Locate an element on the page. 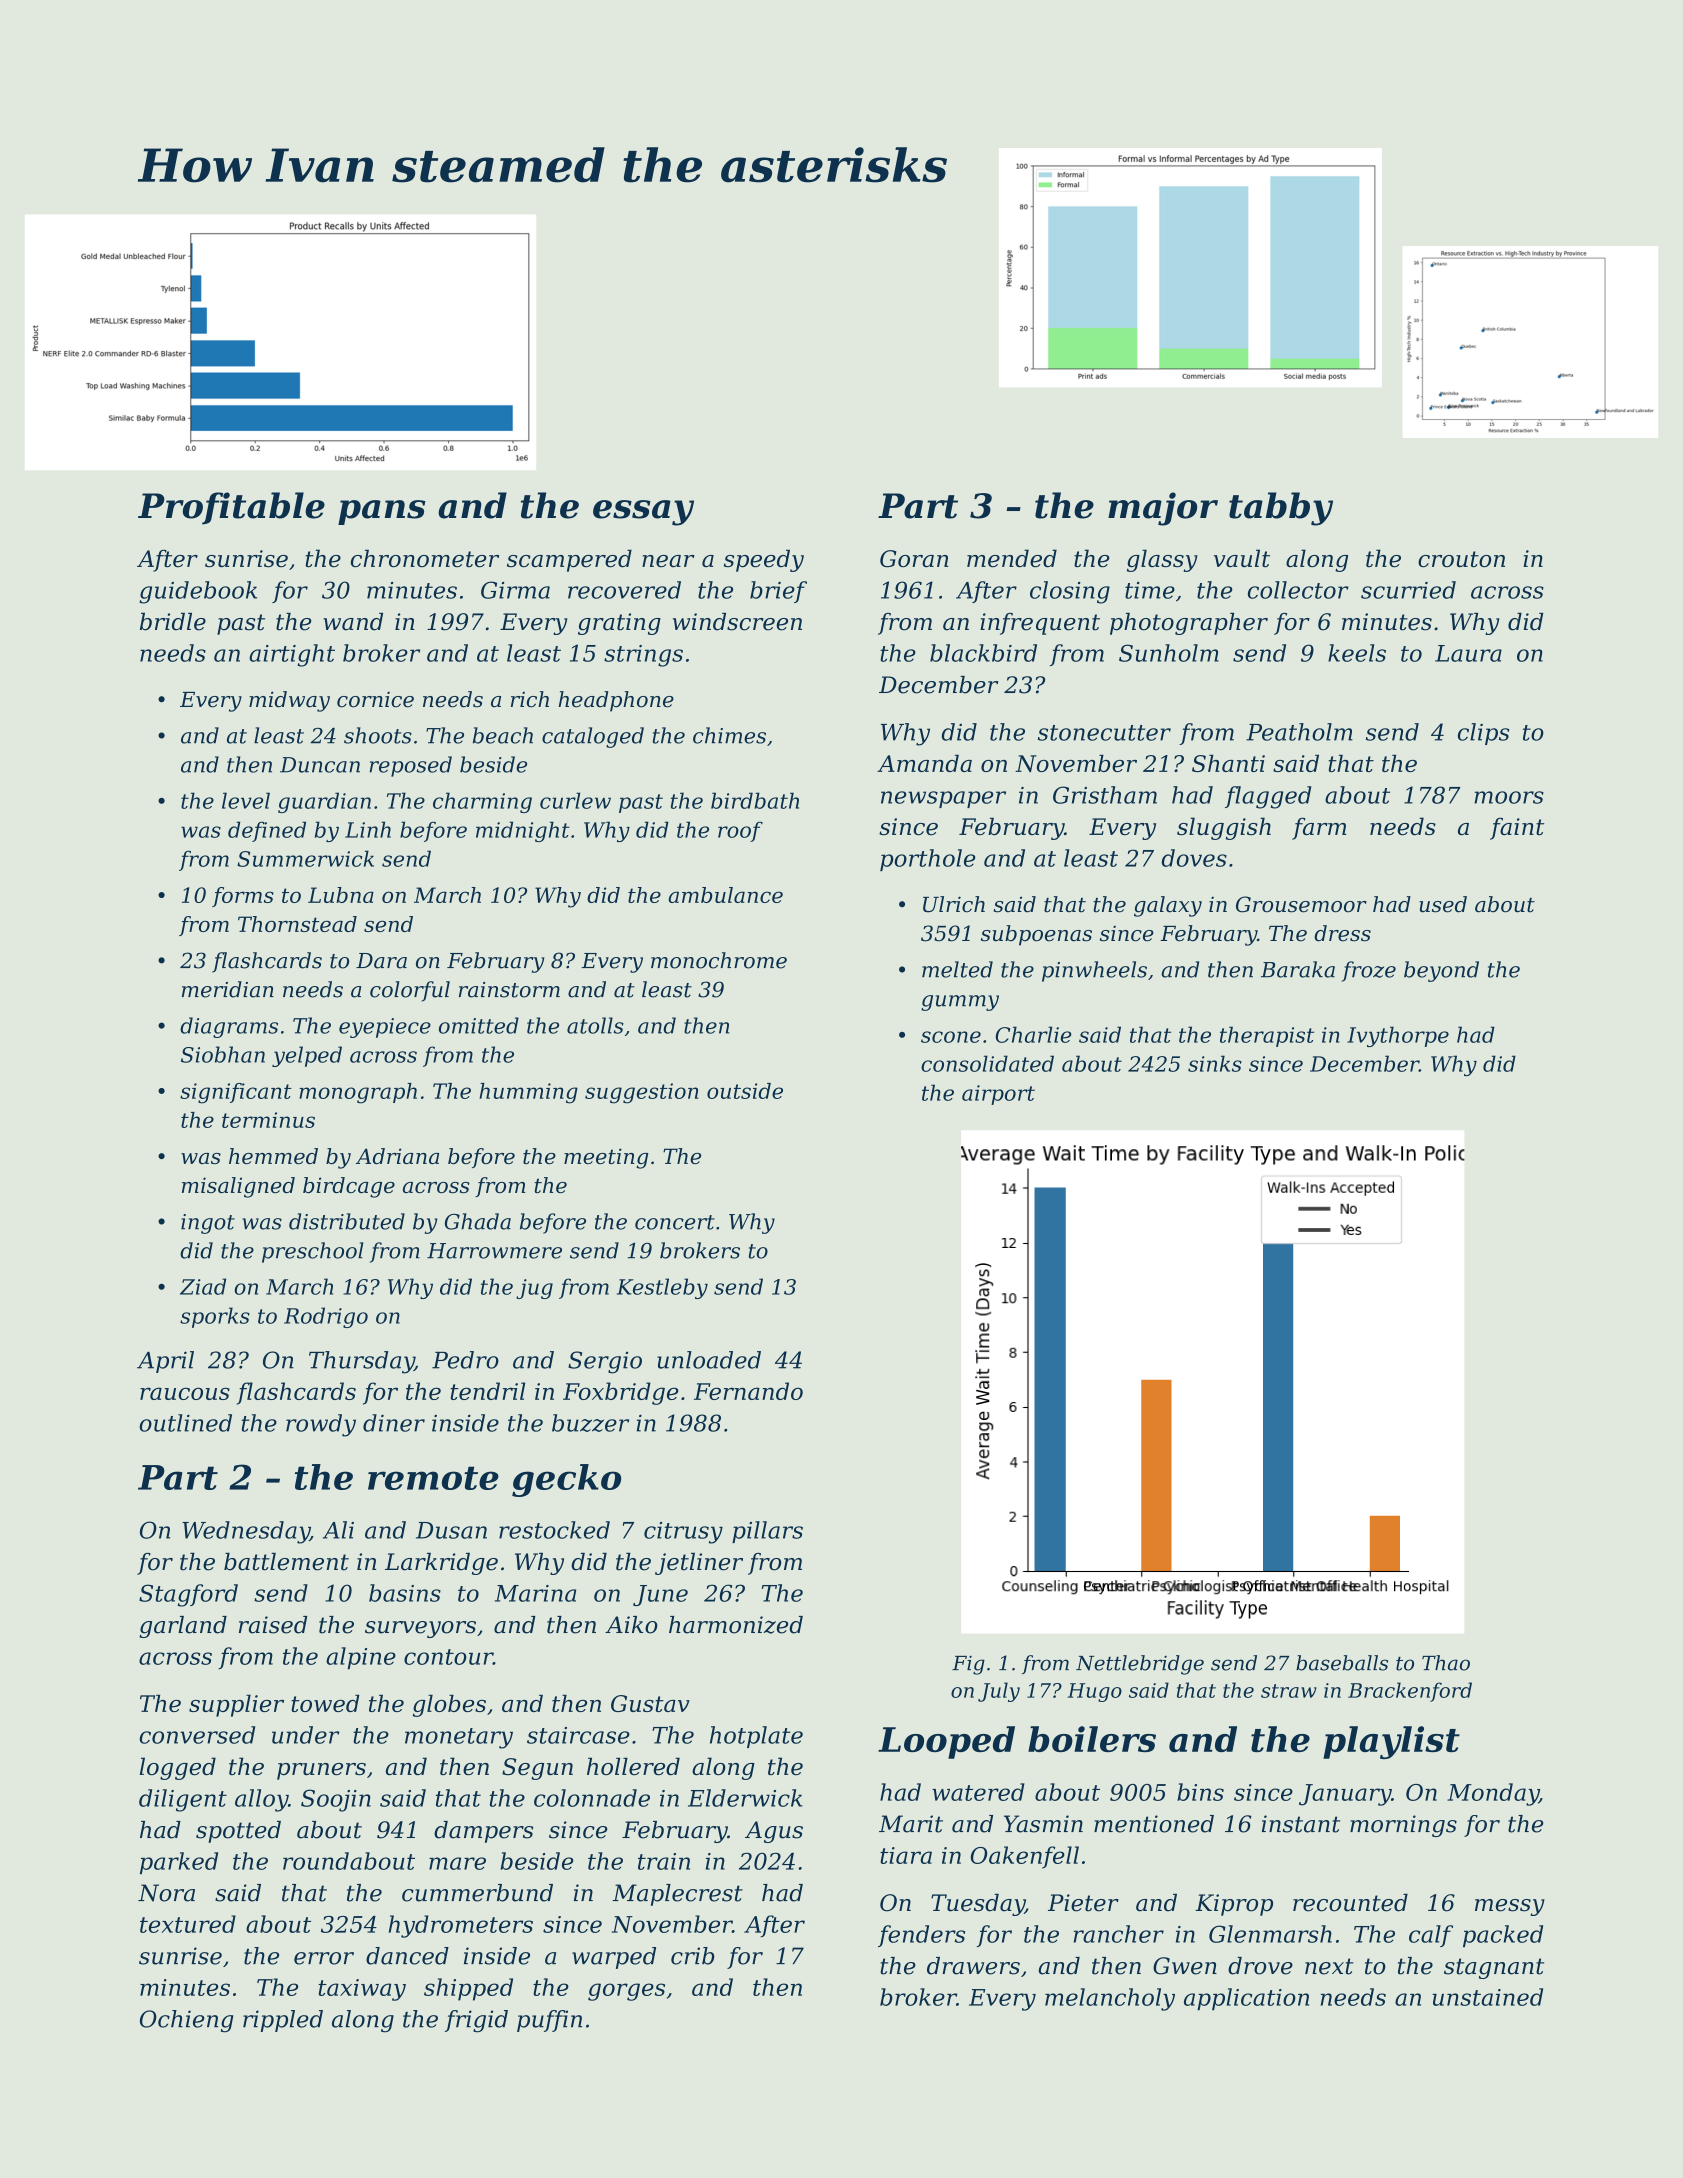 The height and width of the page is (2178, 1683). crouton is located at coordinates (1461, 559).
